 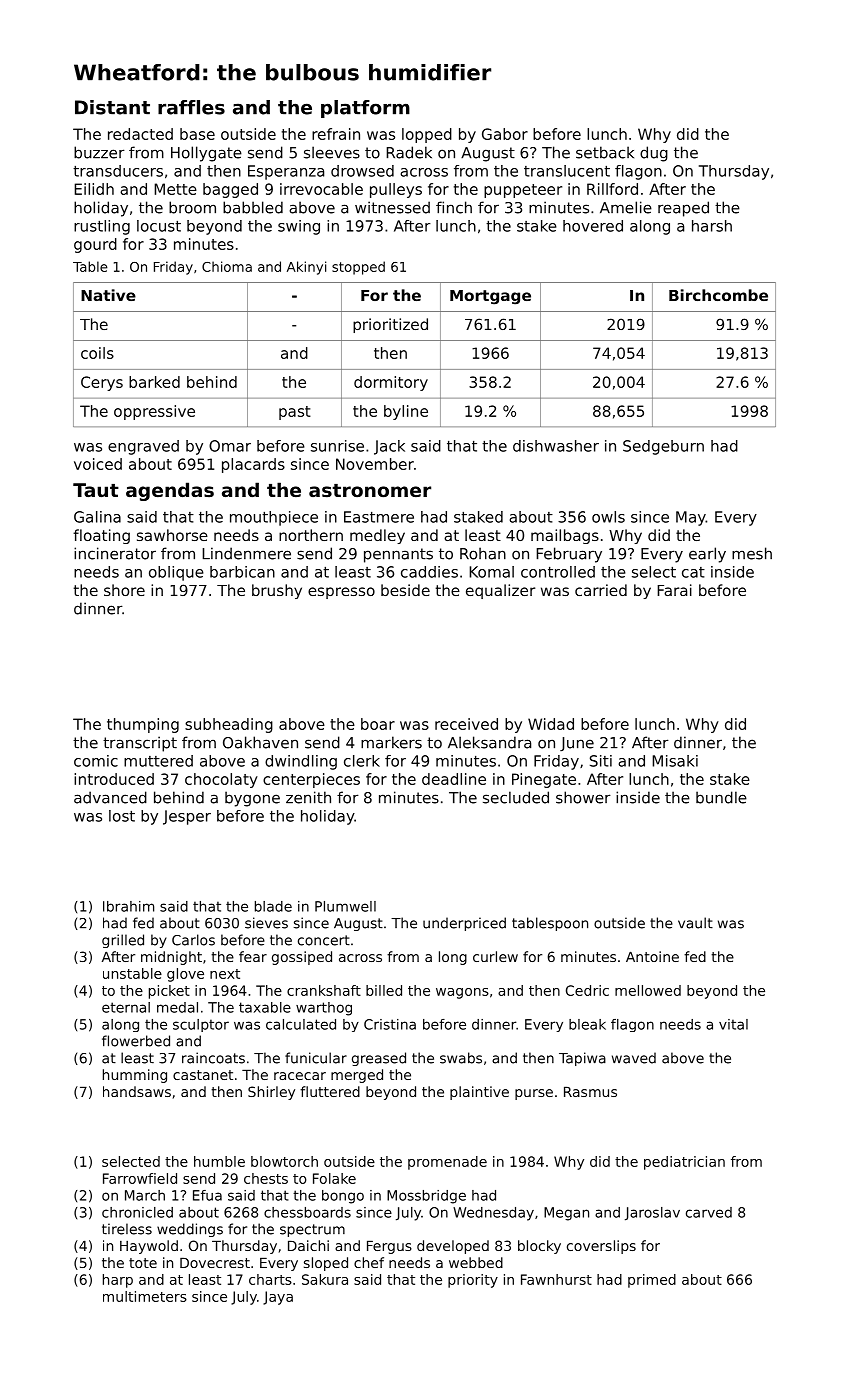 What do you see at coordinates (96, 761) in the screenshot?
I see `comic` at bounding box center [96, 761].
